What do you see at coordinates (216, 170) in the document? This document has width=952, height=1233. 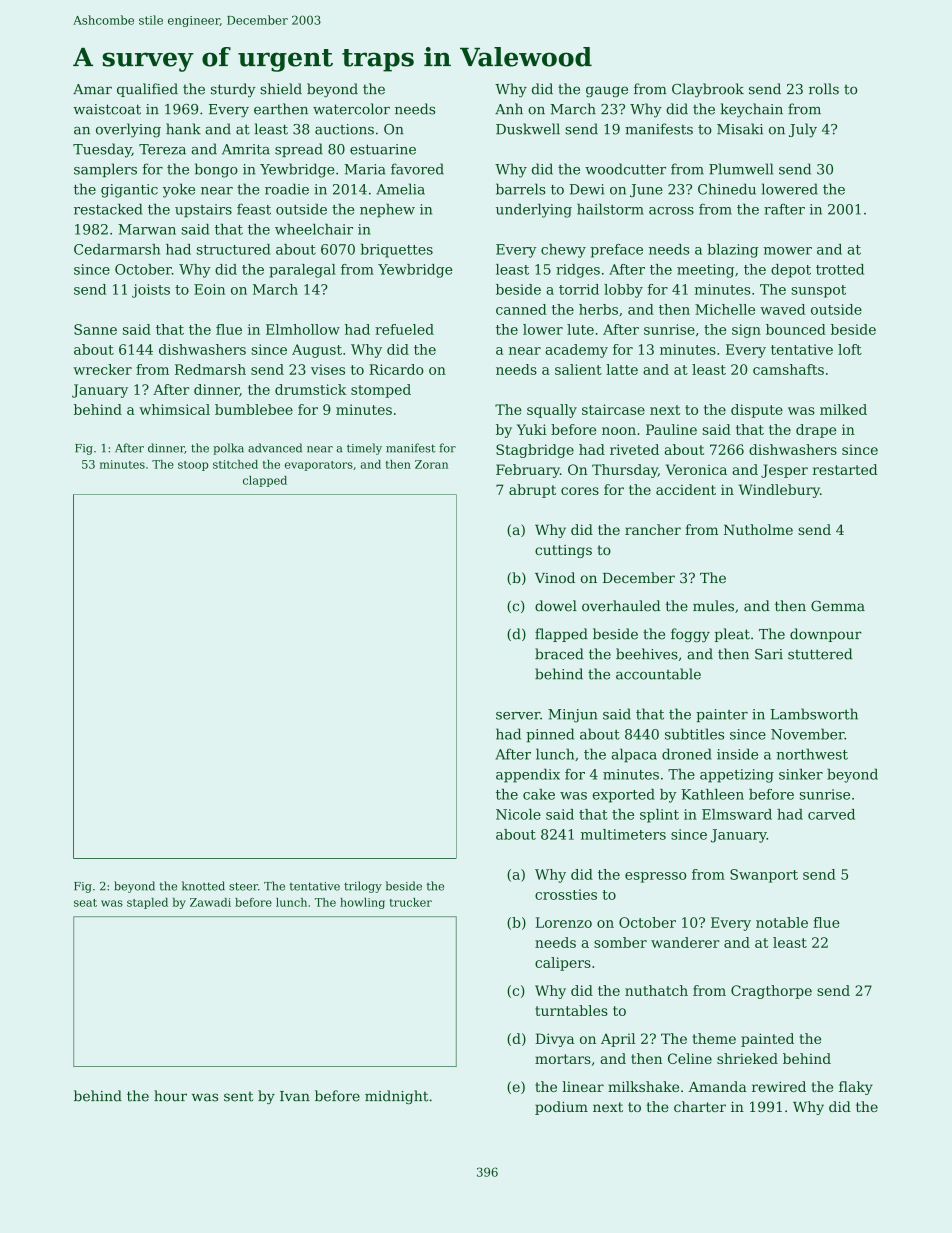 I see `bongo` at bounding box center [216, 170].
